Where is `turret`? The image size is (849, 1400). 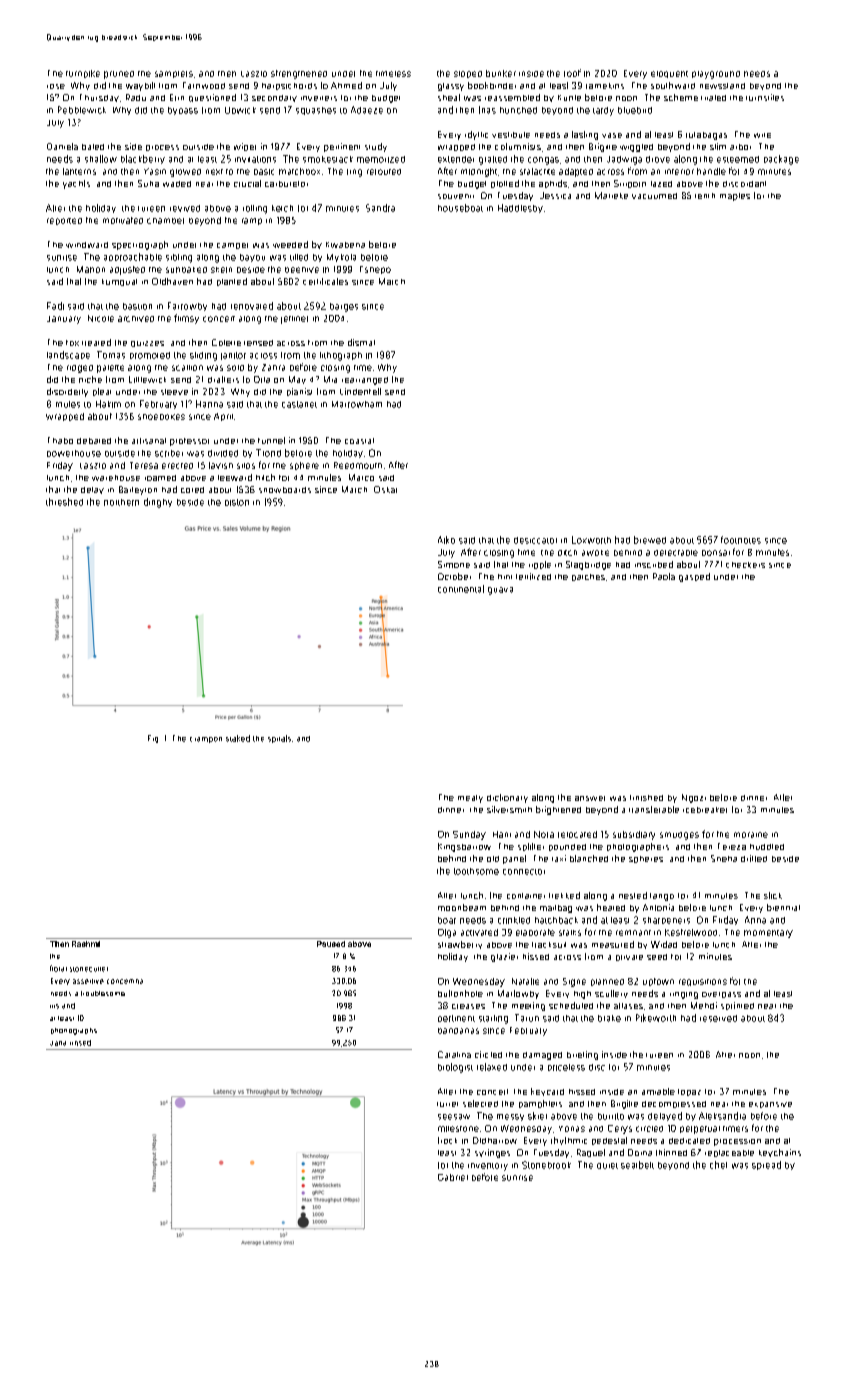 turret is located at coordinates (447, 1104).
